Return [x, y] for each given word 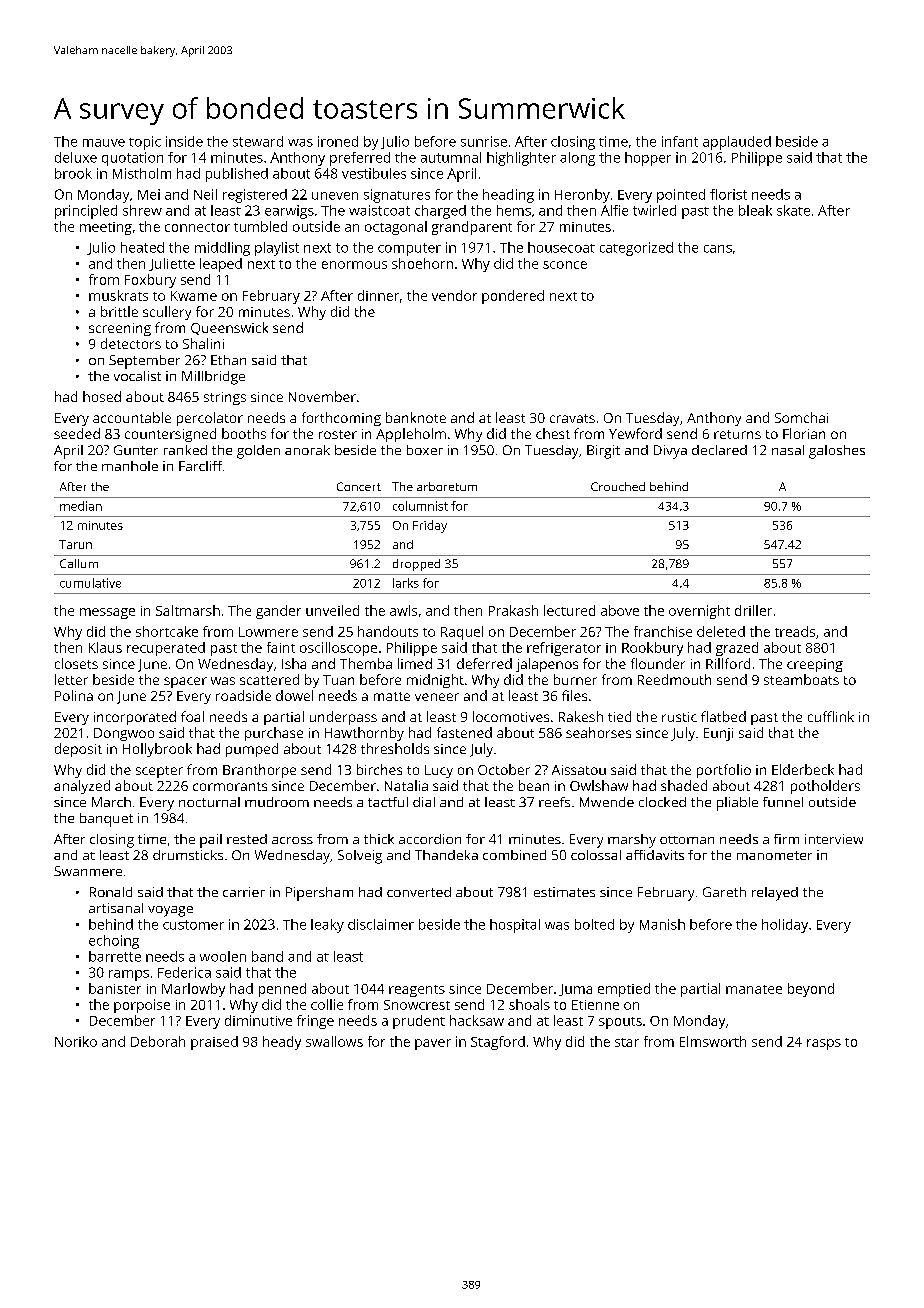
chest [553, 433]
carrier [244, 892]
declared [719, 450]
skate [793, 210]
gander [278, 612]
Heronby [582, 196]
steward [258, 141]
